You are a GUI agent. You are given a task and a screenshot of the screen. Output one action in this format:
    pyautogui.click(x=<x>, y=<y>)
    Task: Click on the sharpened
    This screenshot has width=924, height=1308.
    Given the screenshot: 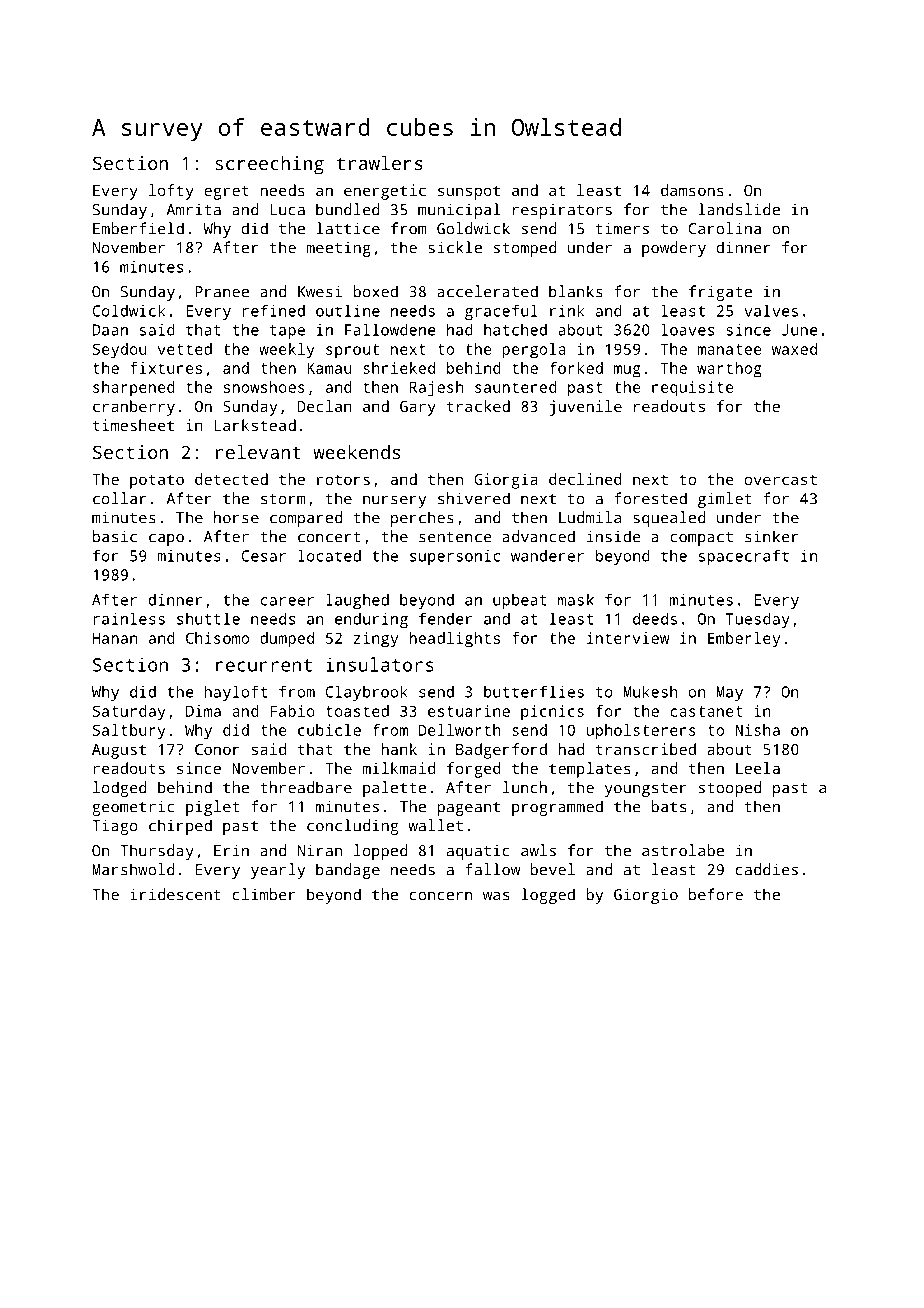 What is the action you would take?
    pyautogui.click(x=134, y=389)
